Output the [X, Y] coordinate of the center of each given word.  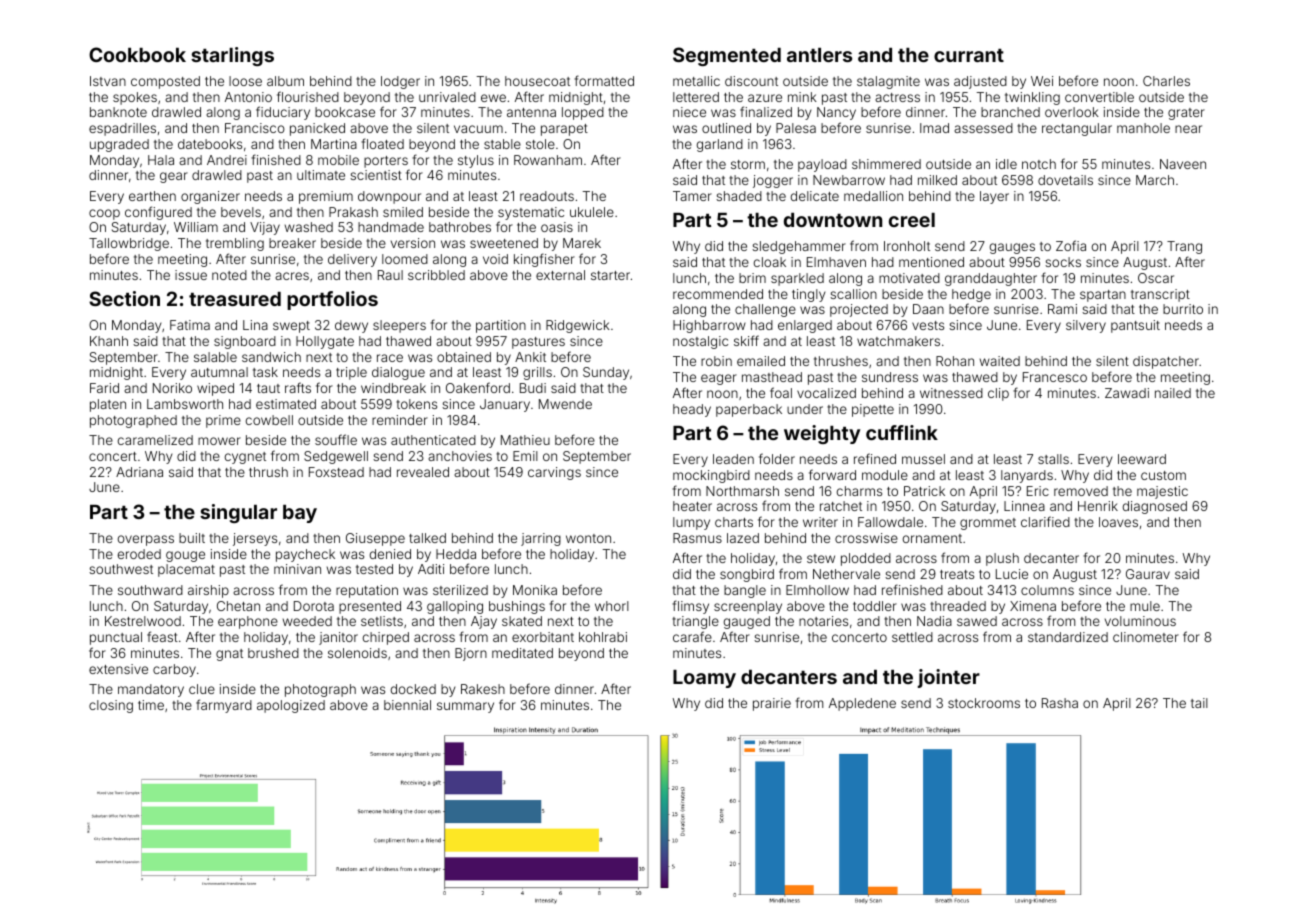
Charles [1166, 81]
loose [245, 81]
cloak [770, 262]
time [151, 705]
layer [994, 197]
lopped [583, 113]
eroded [139, 554]
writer [820, 522]
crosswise [866, 538]
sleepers [399, 326]
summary [465, 707]
